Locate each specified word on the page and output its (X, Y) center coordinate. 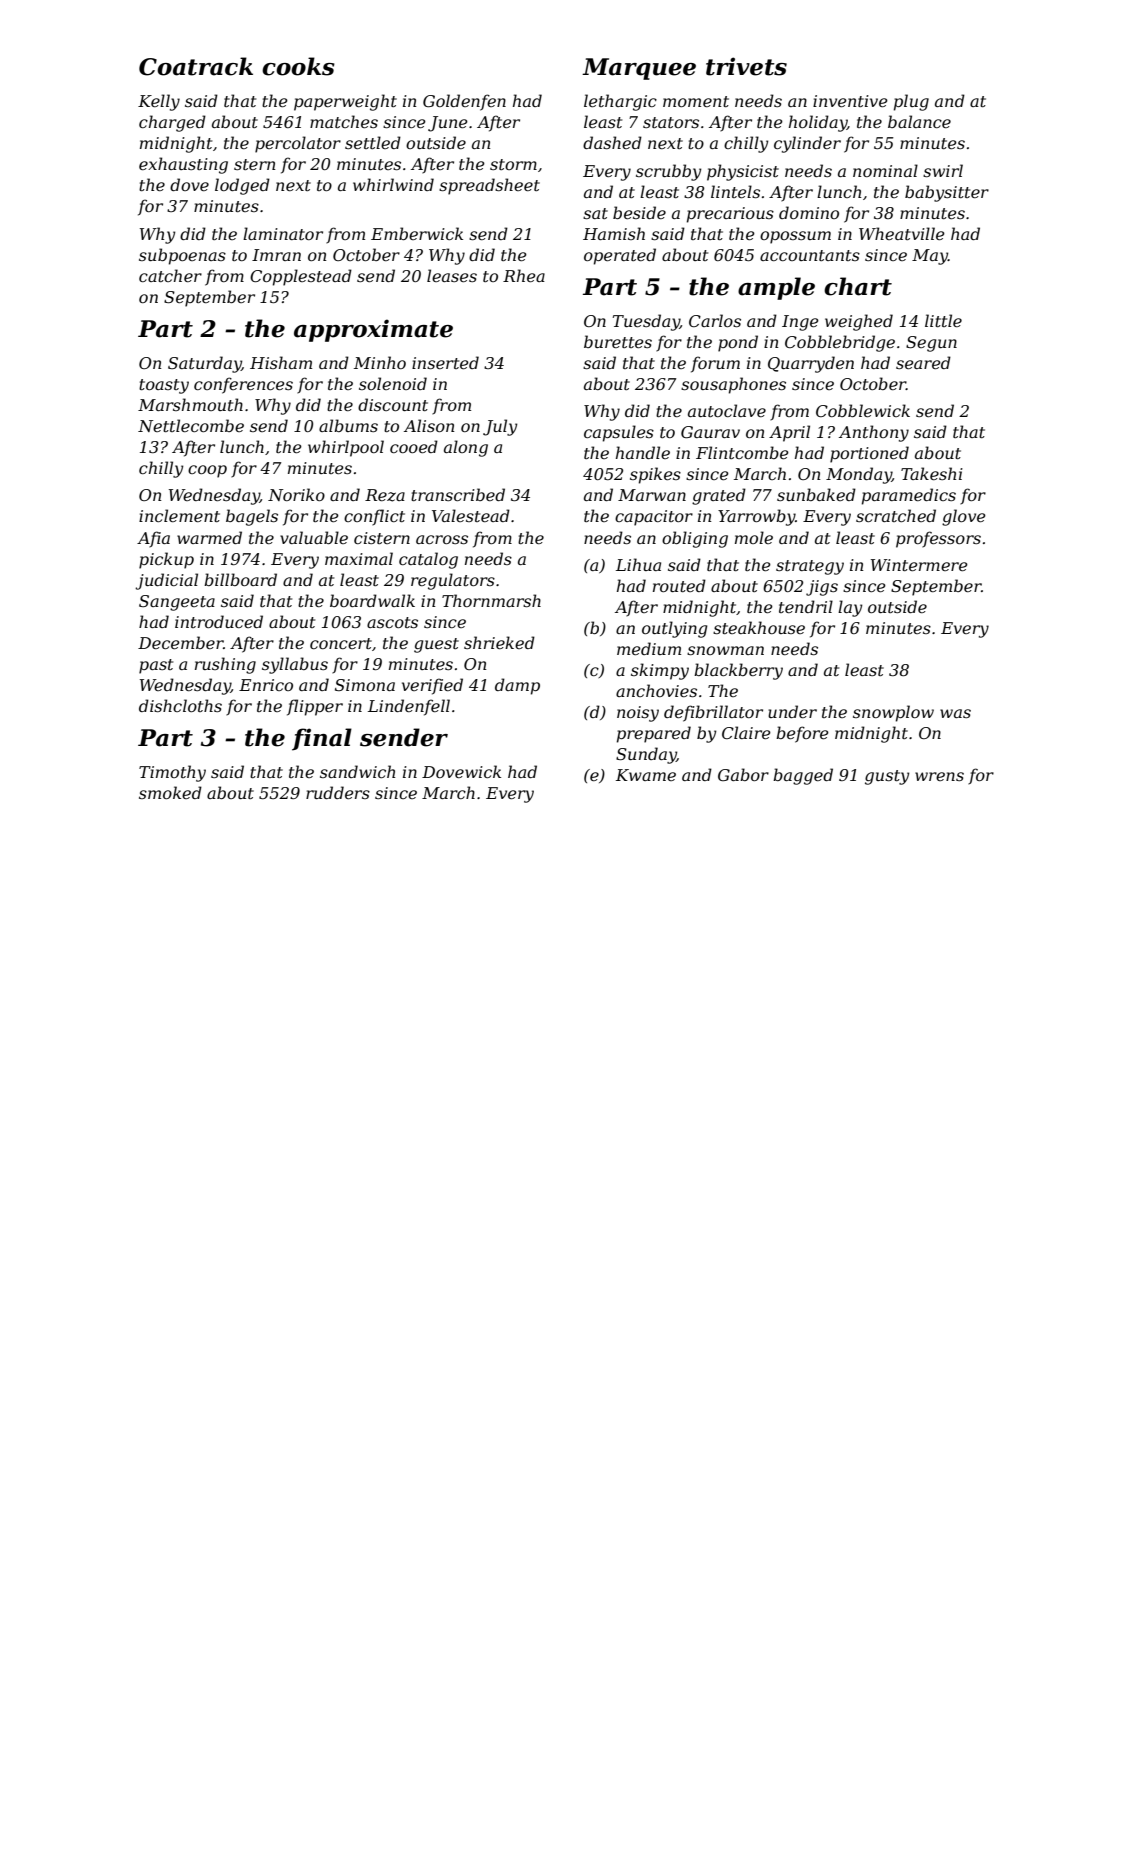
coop (207, 471)
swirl (943, 170)
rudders (338, 792)
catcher (170, 275)
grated (719, 496)
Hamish (614, 233)
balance (919, 121)
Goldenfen (464, 102)
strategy (810, 567)
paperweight (345, 102)
